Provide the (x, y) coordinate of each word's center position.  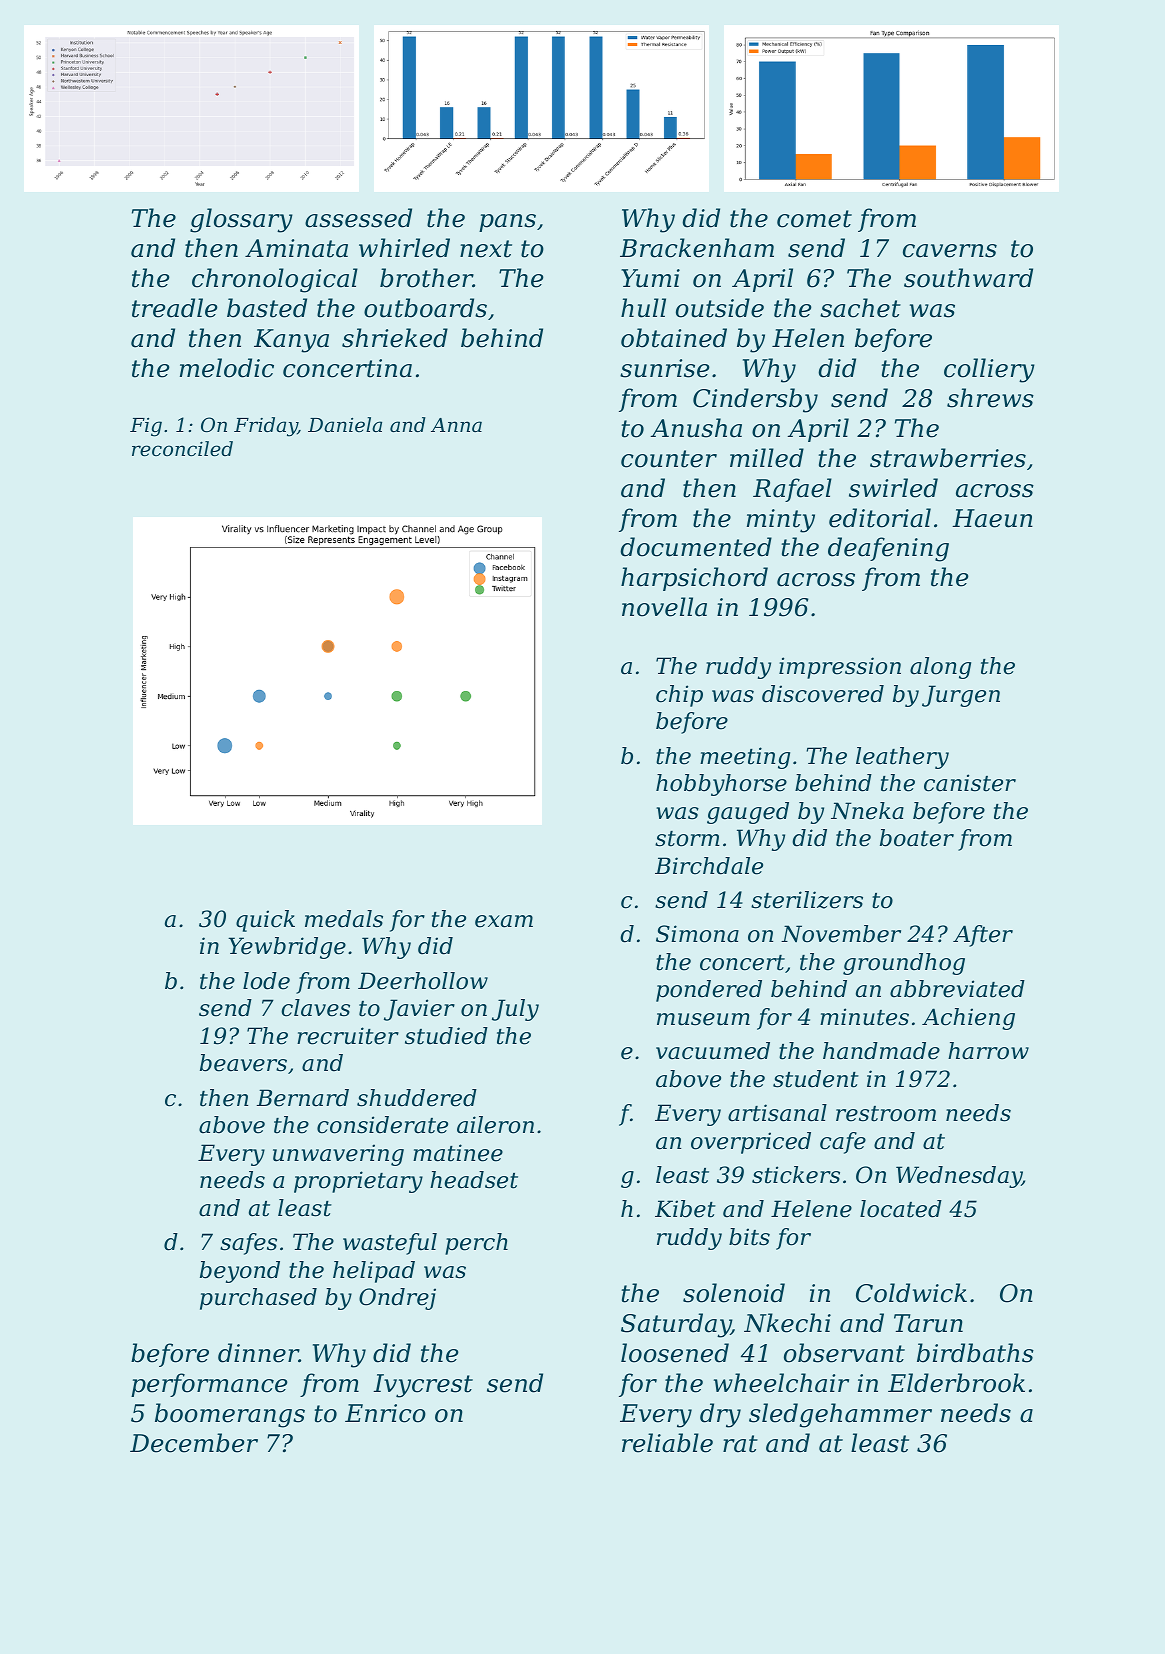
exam (504, 921)
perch (476, 1244)
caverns (950, 251)
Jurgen (961, 696)
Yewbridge (287, 948)
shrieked (395, 338)
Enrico (385, 1413)
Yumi (650, 278)
